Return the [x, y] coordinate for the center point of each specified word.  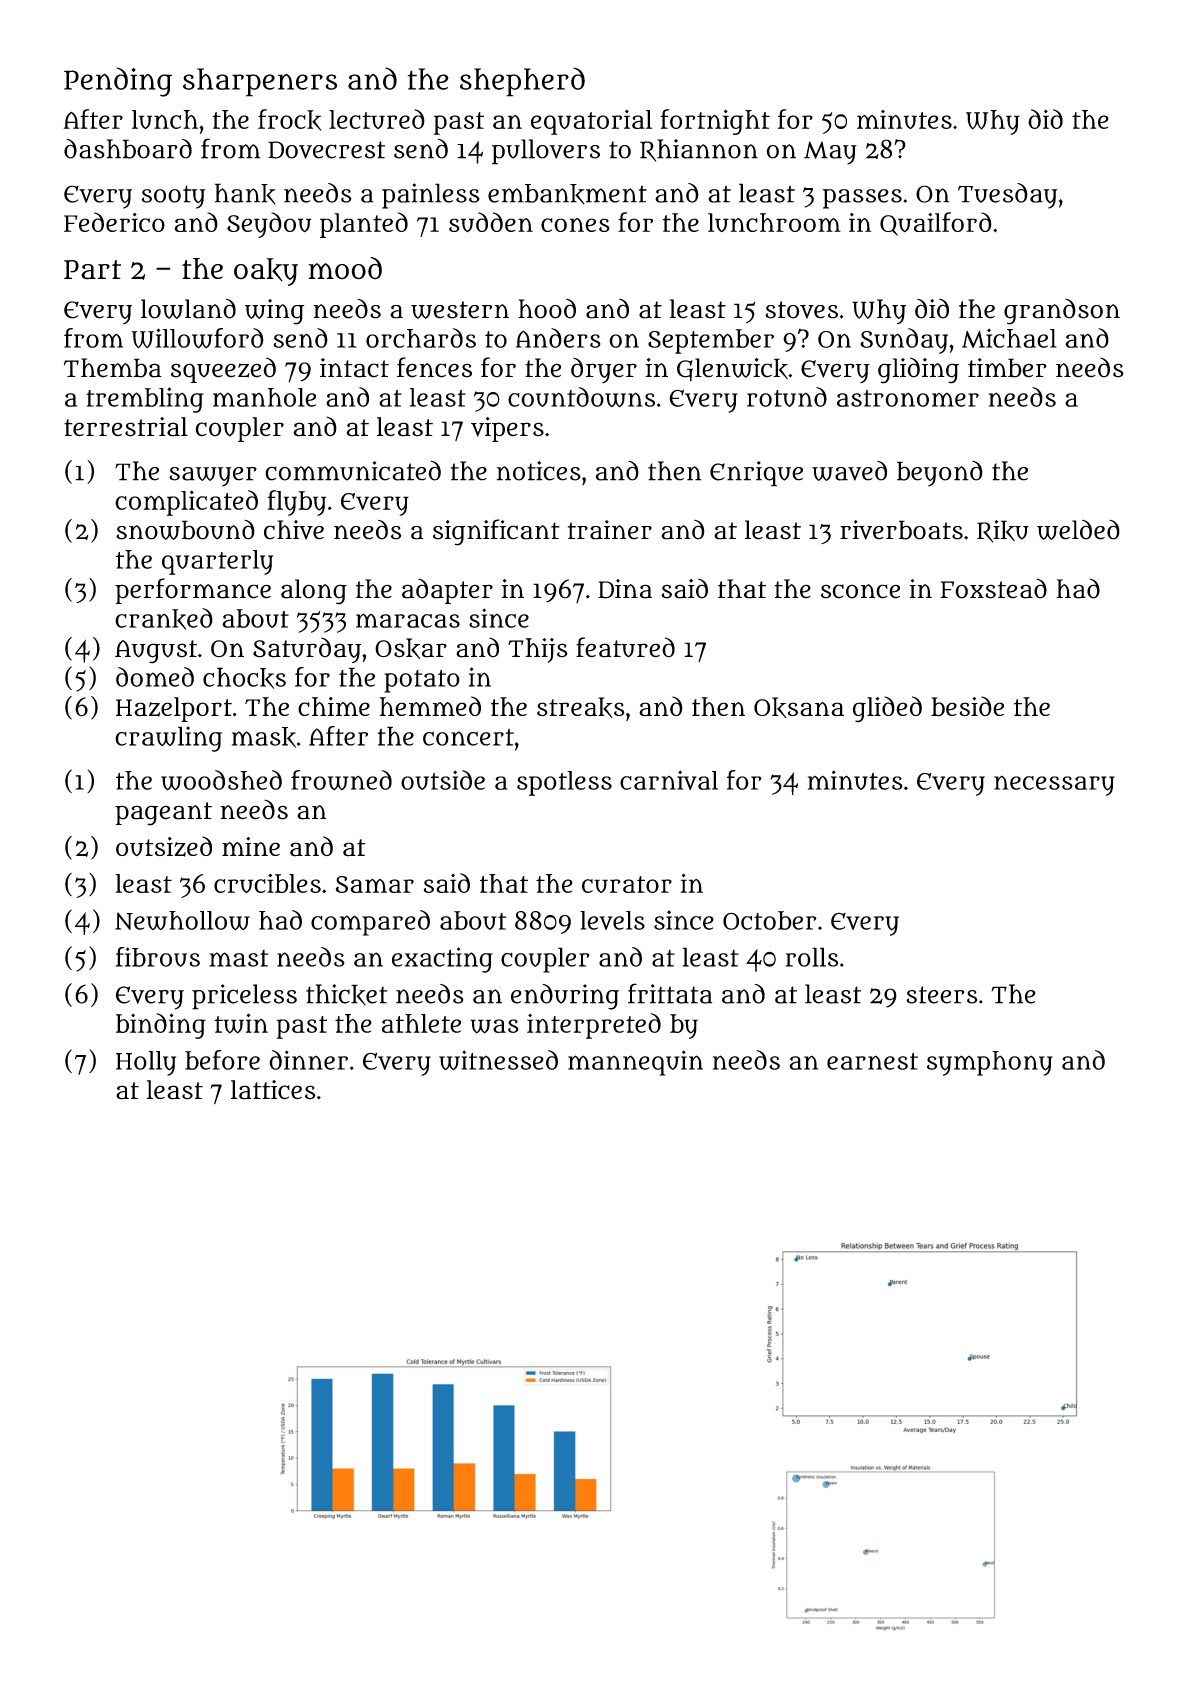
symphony [990, 1063]
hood [547, 309]
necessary [1054, 785]
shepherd [522, 82]
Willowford [198, 338]
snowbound [185, 530]
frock [290, 120]
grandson [1062, 312]
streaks [581, 707]
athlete [421, 1023]
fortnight [715, 122]
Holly [146, 1063]
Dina [625, 589]
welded [1078, 530]
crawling [168, 739]
